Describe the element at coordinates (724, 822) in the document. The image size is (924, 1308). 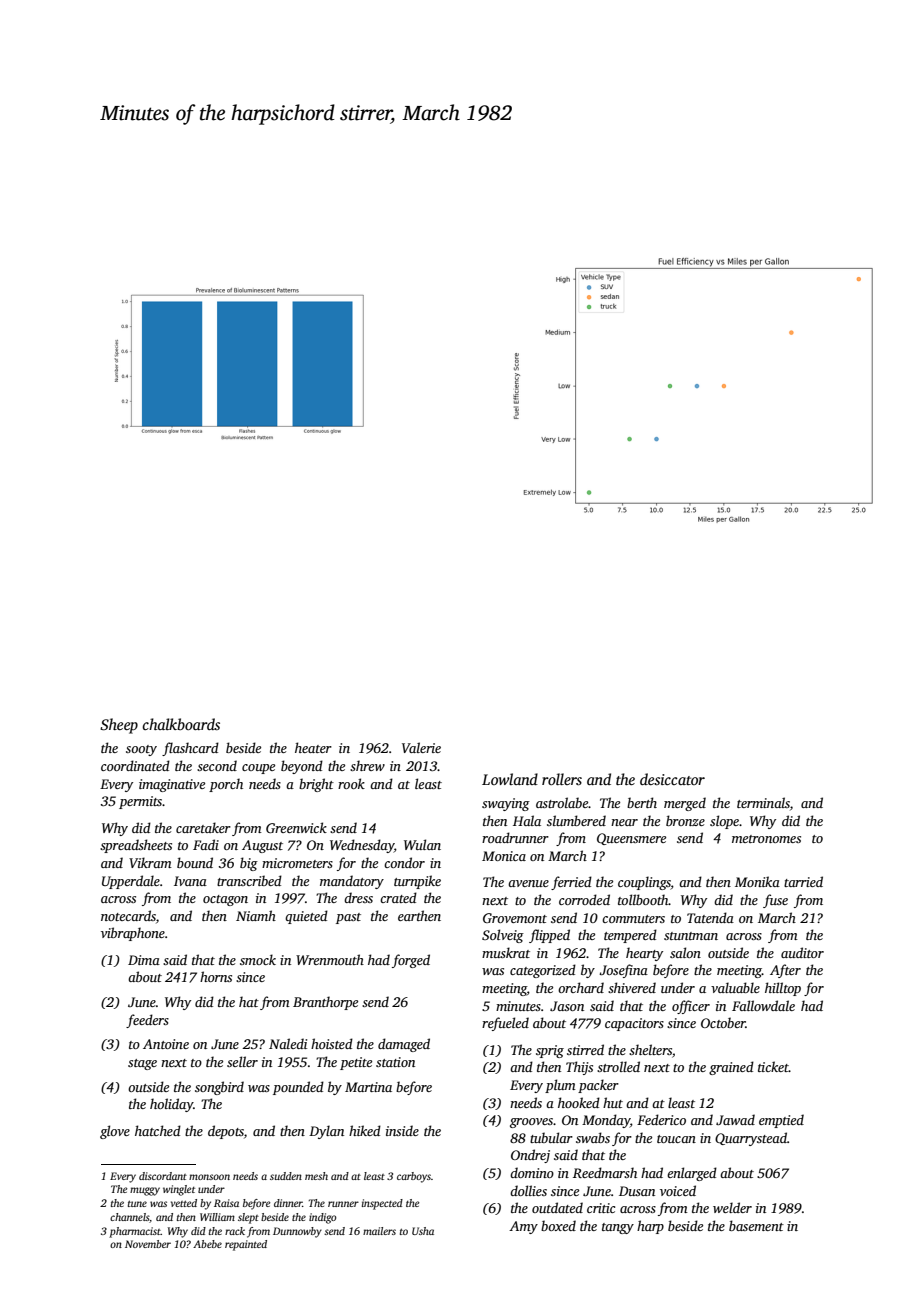
I see `slope` at that location.
